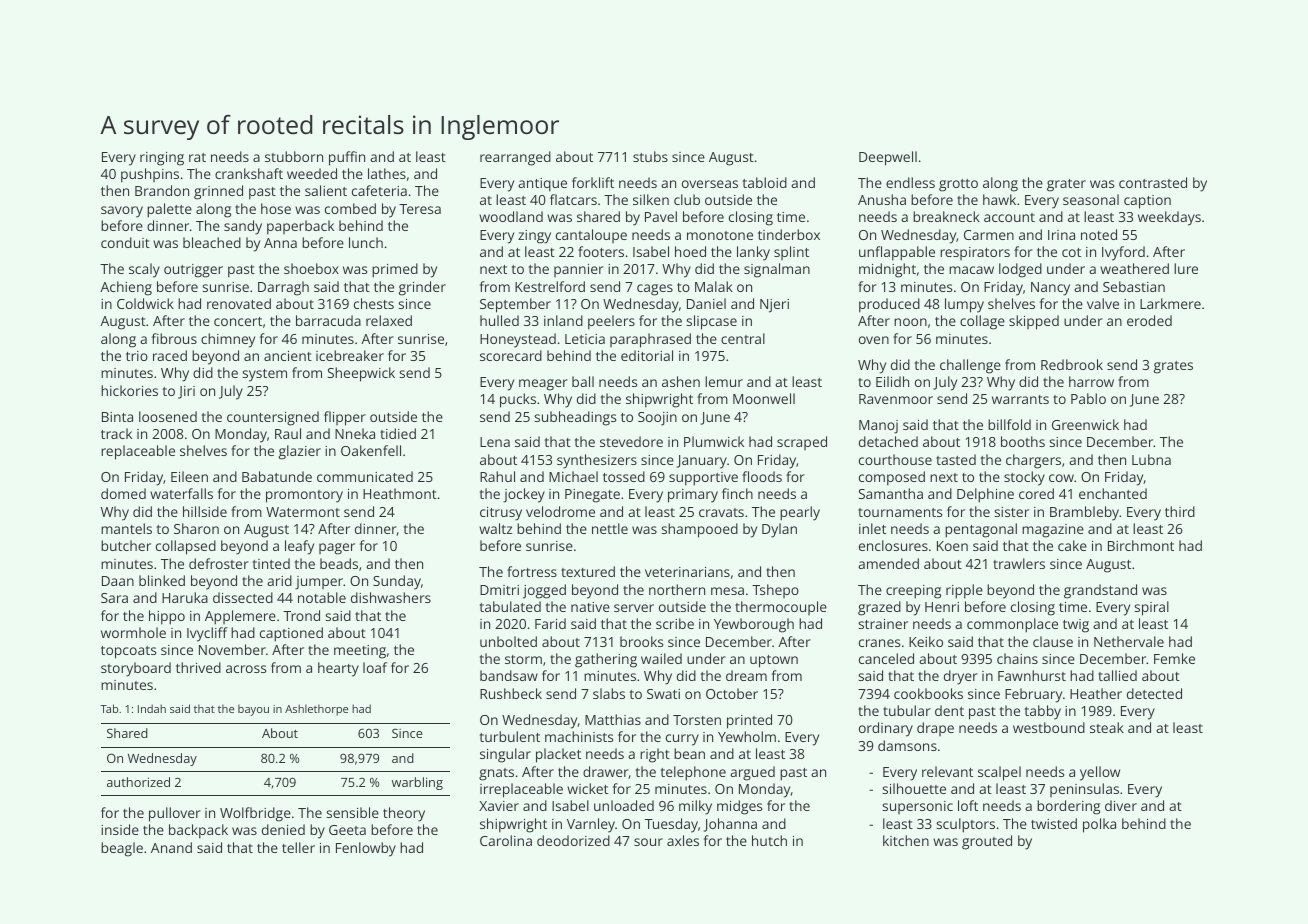 This screenshot has height=924, width=1308. What do you see at coordinates (887, 270) in the screenshot?
I see `midnight` at bounding box center [887, 270].
